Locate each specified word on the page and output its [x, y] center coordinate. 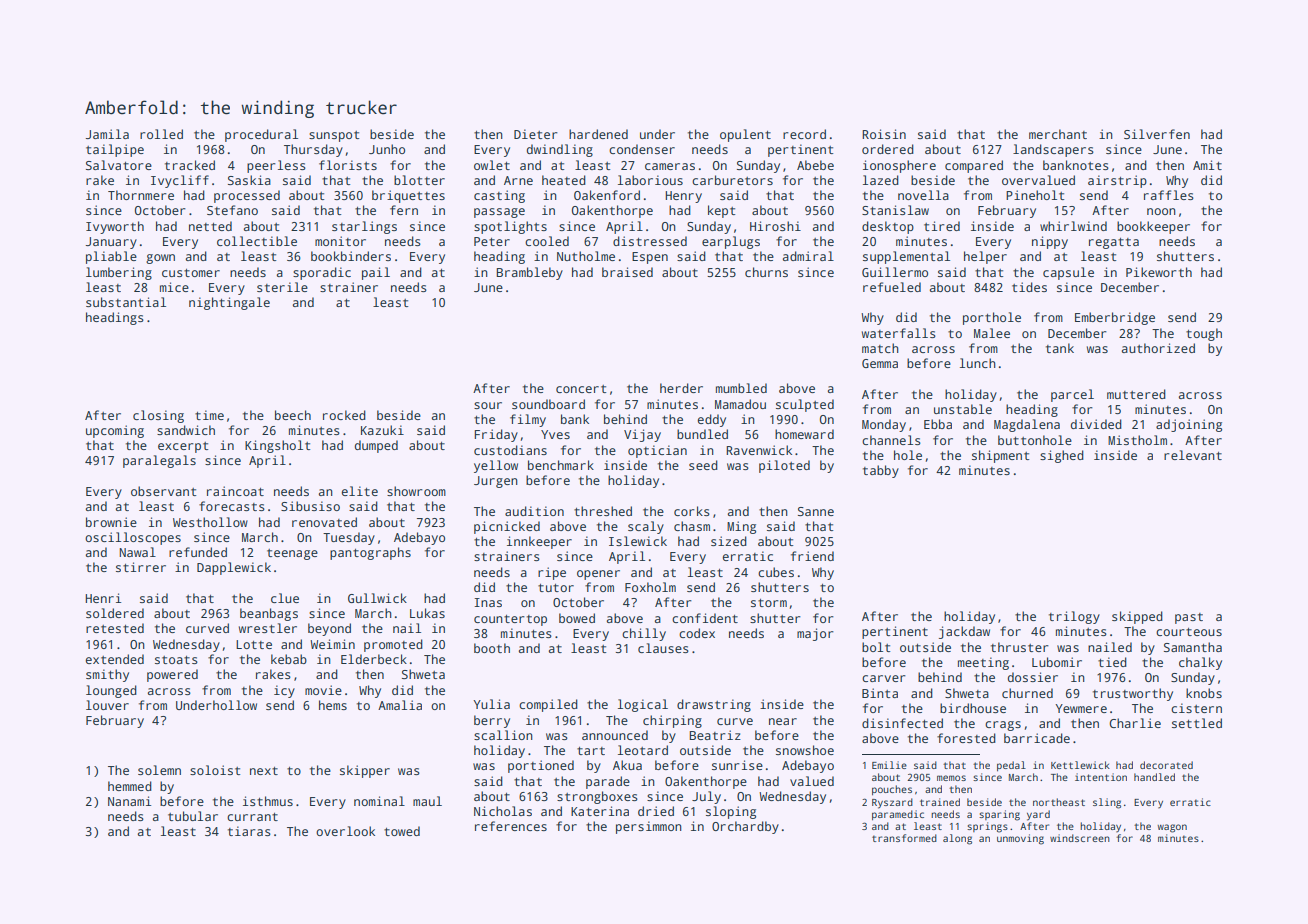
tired [942, 226]
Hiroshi [775, 226]
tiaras [249, 831]
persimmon [649, 827]
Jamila [107, 134]
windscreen [1080, 838]
